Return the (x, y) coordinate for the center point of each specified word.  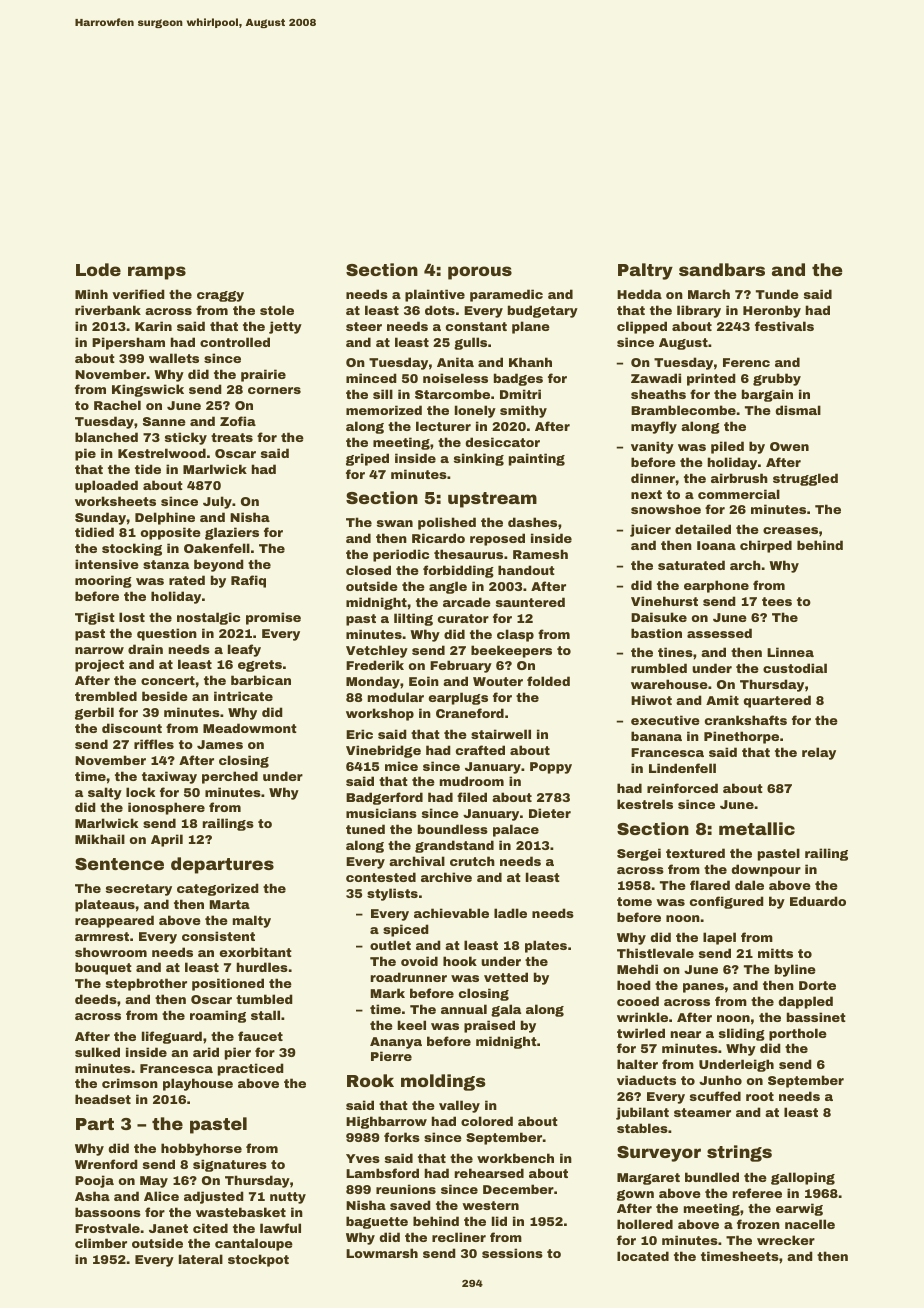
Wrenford (106, 1164)
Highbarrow (386, 1122)
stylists (392, 894)
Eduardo (818, 901)
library (699, 311)
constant (476, 326)
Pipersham (128, 343)
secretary (139, 890)
